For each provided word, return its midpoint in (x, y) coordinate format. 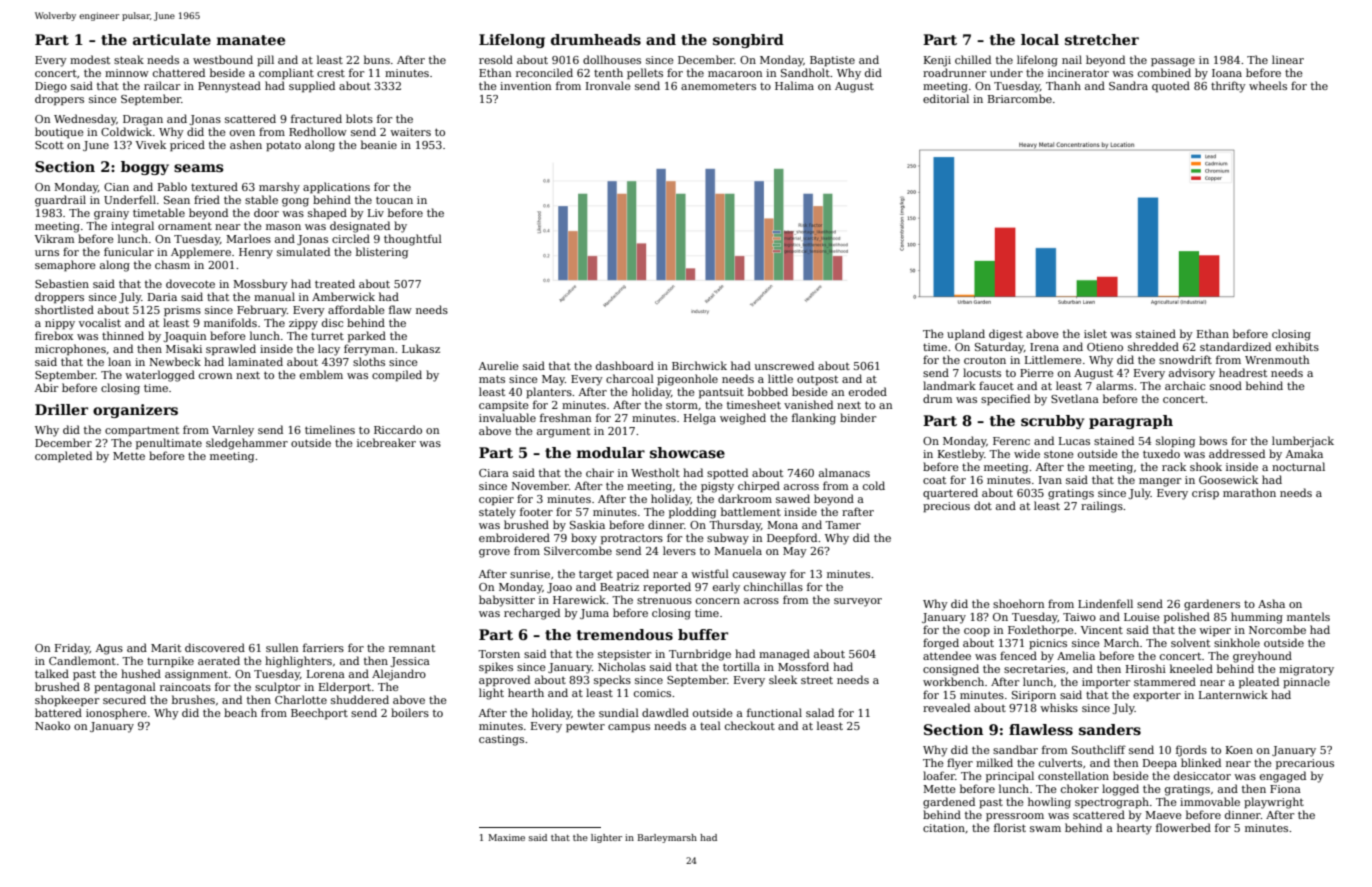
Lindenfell (1105, 603)
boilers (410, 712)
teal (710, 725)
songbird (748, 41)
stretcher (1102, 39)
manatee (251, 40)
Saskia (587, 524)
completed (63, 457)
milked (994, 762)
